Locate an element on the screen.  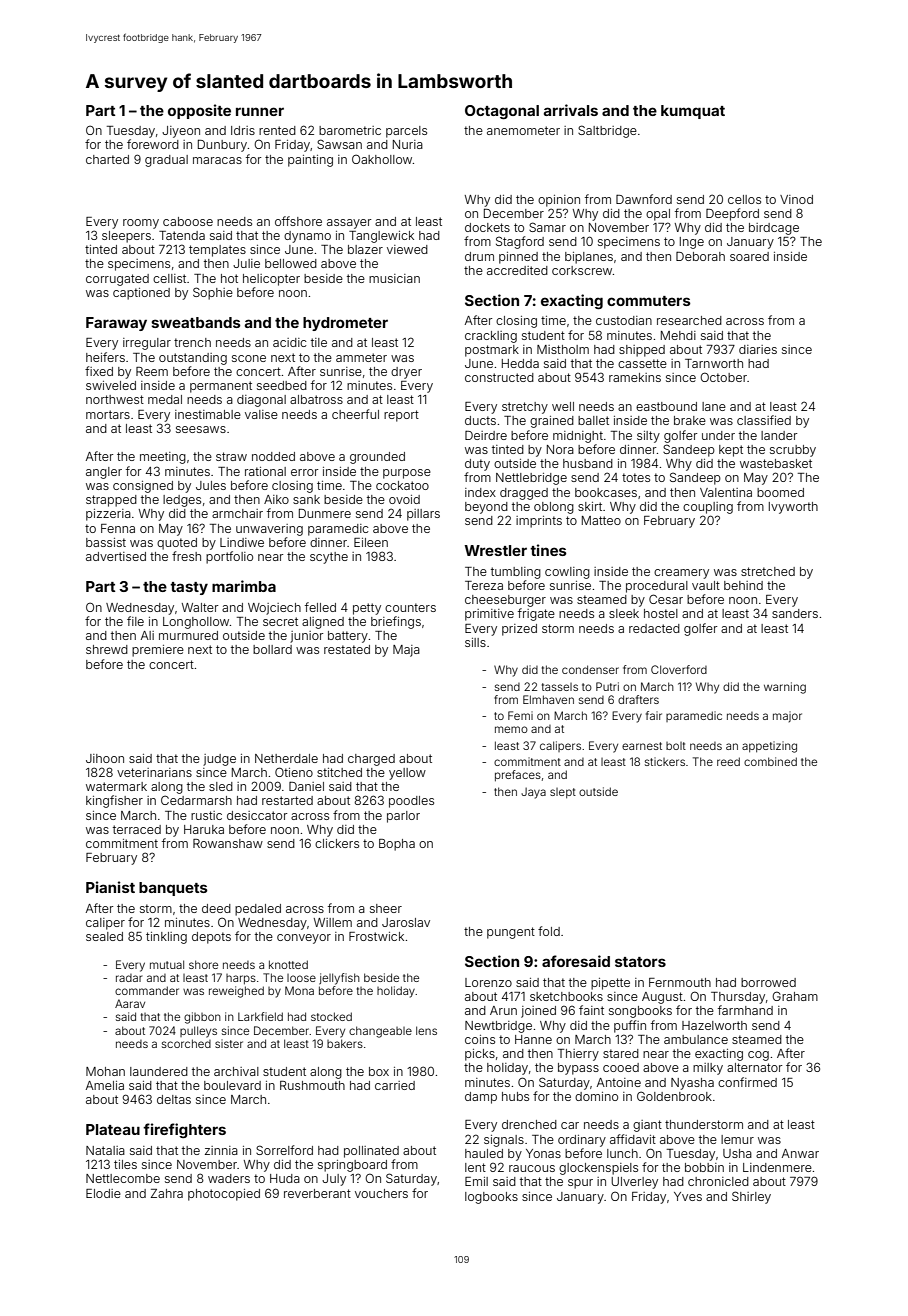
runner is located at coordinates (260, 111).
